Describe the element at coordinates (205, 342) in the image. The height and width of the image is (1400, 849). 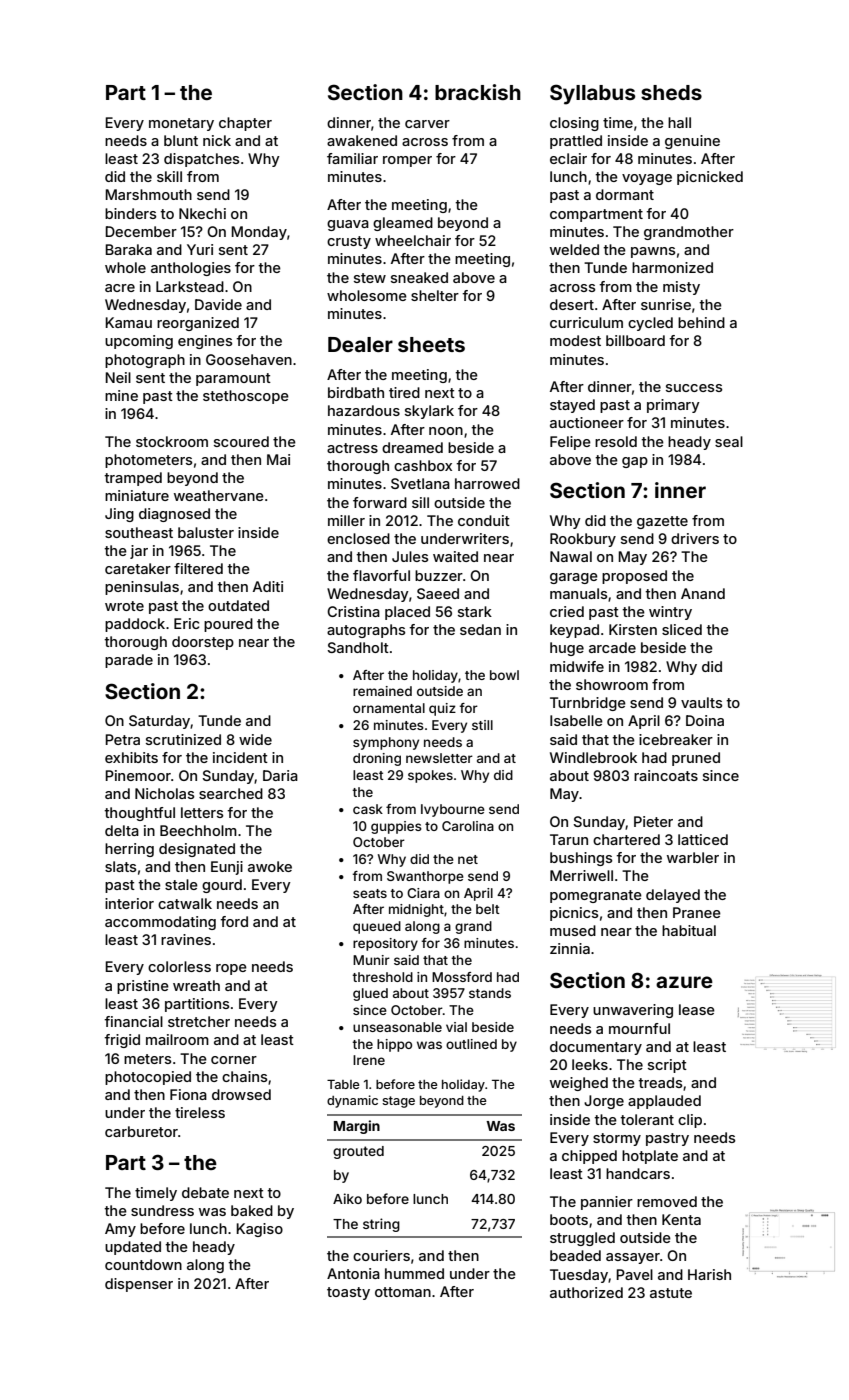
I see `engines` at that location.
